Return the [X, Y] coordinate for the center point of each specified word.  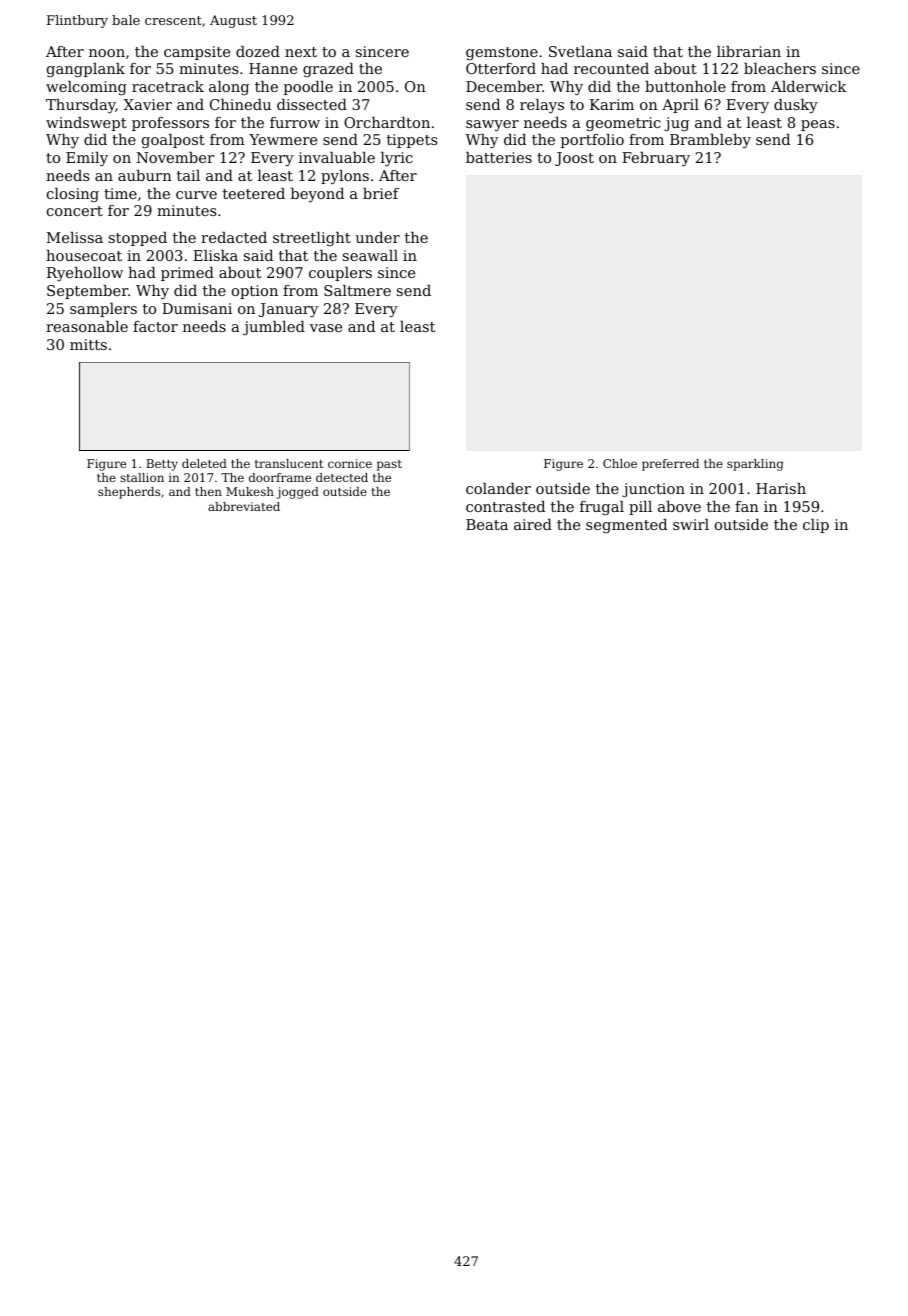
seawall [370, 255]
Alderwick [808, 86]
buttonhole [685, 86]
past [389, 465]
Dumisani [197, 308]
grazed [328, 70]
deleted [204, 463]
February [656, 159]
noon [107, 53]
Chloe [620, 463]
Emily [87, 159]
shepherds [129, 493]
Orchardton [387, 122]
